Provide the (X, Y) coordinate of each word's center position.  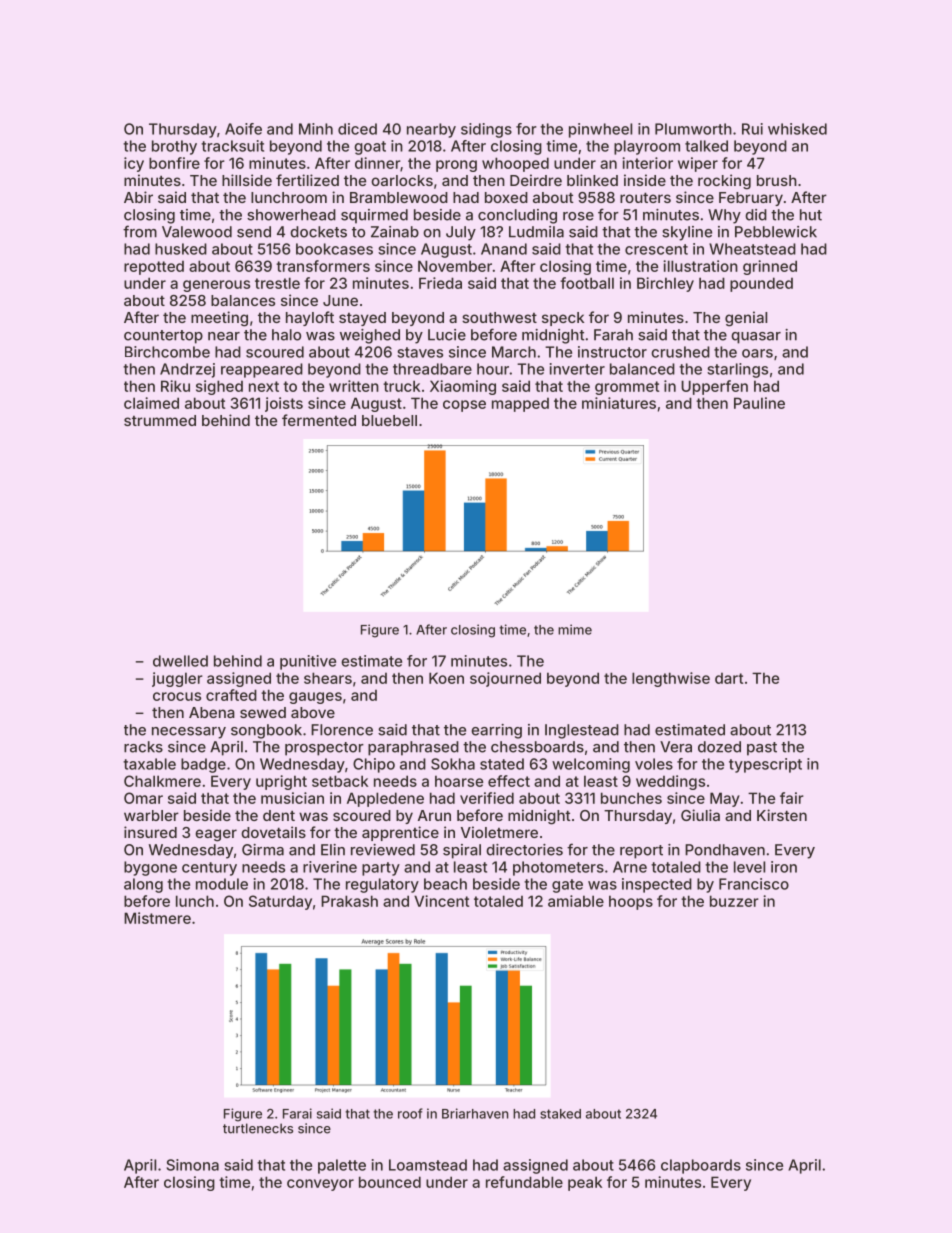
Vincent (441, 901)
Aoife (243, 129)
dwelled (180, 661)
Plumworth (693, 129)
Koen (446, 678)
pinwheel (600, 130)
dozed (719, 747)
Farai (297, 1113)
